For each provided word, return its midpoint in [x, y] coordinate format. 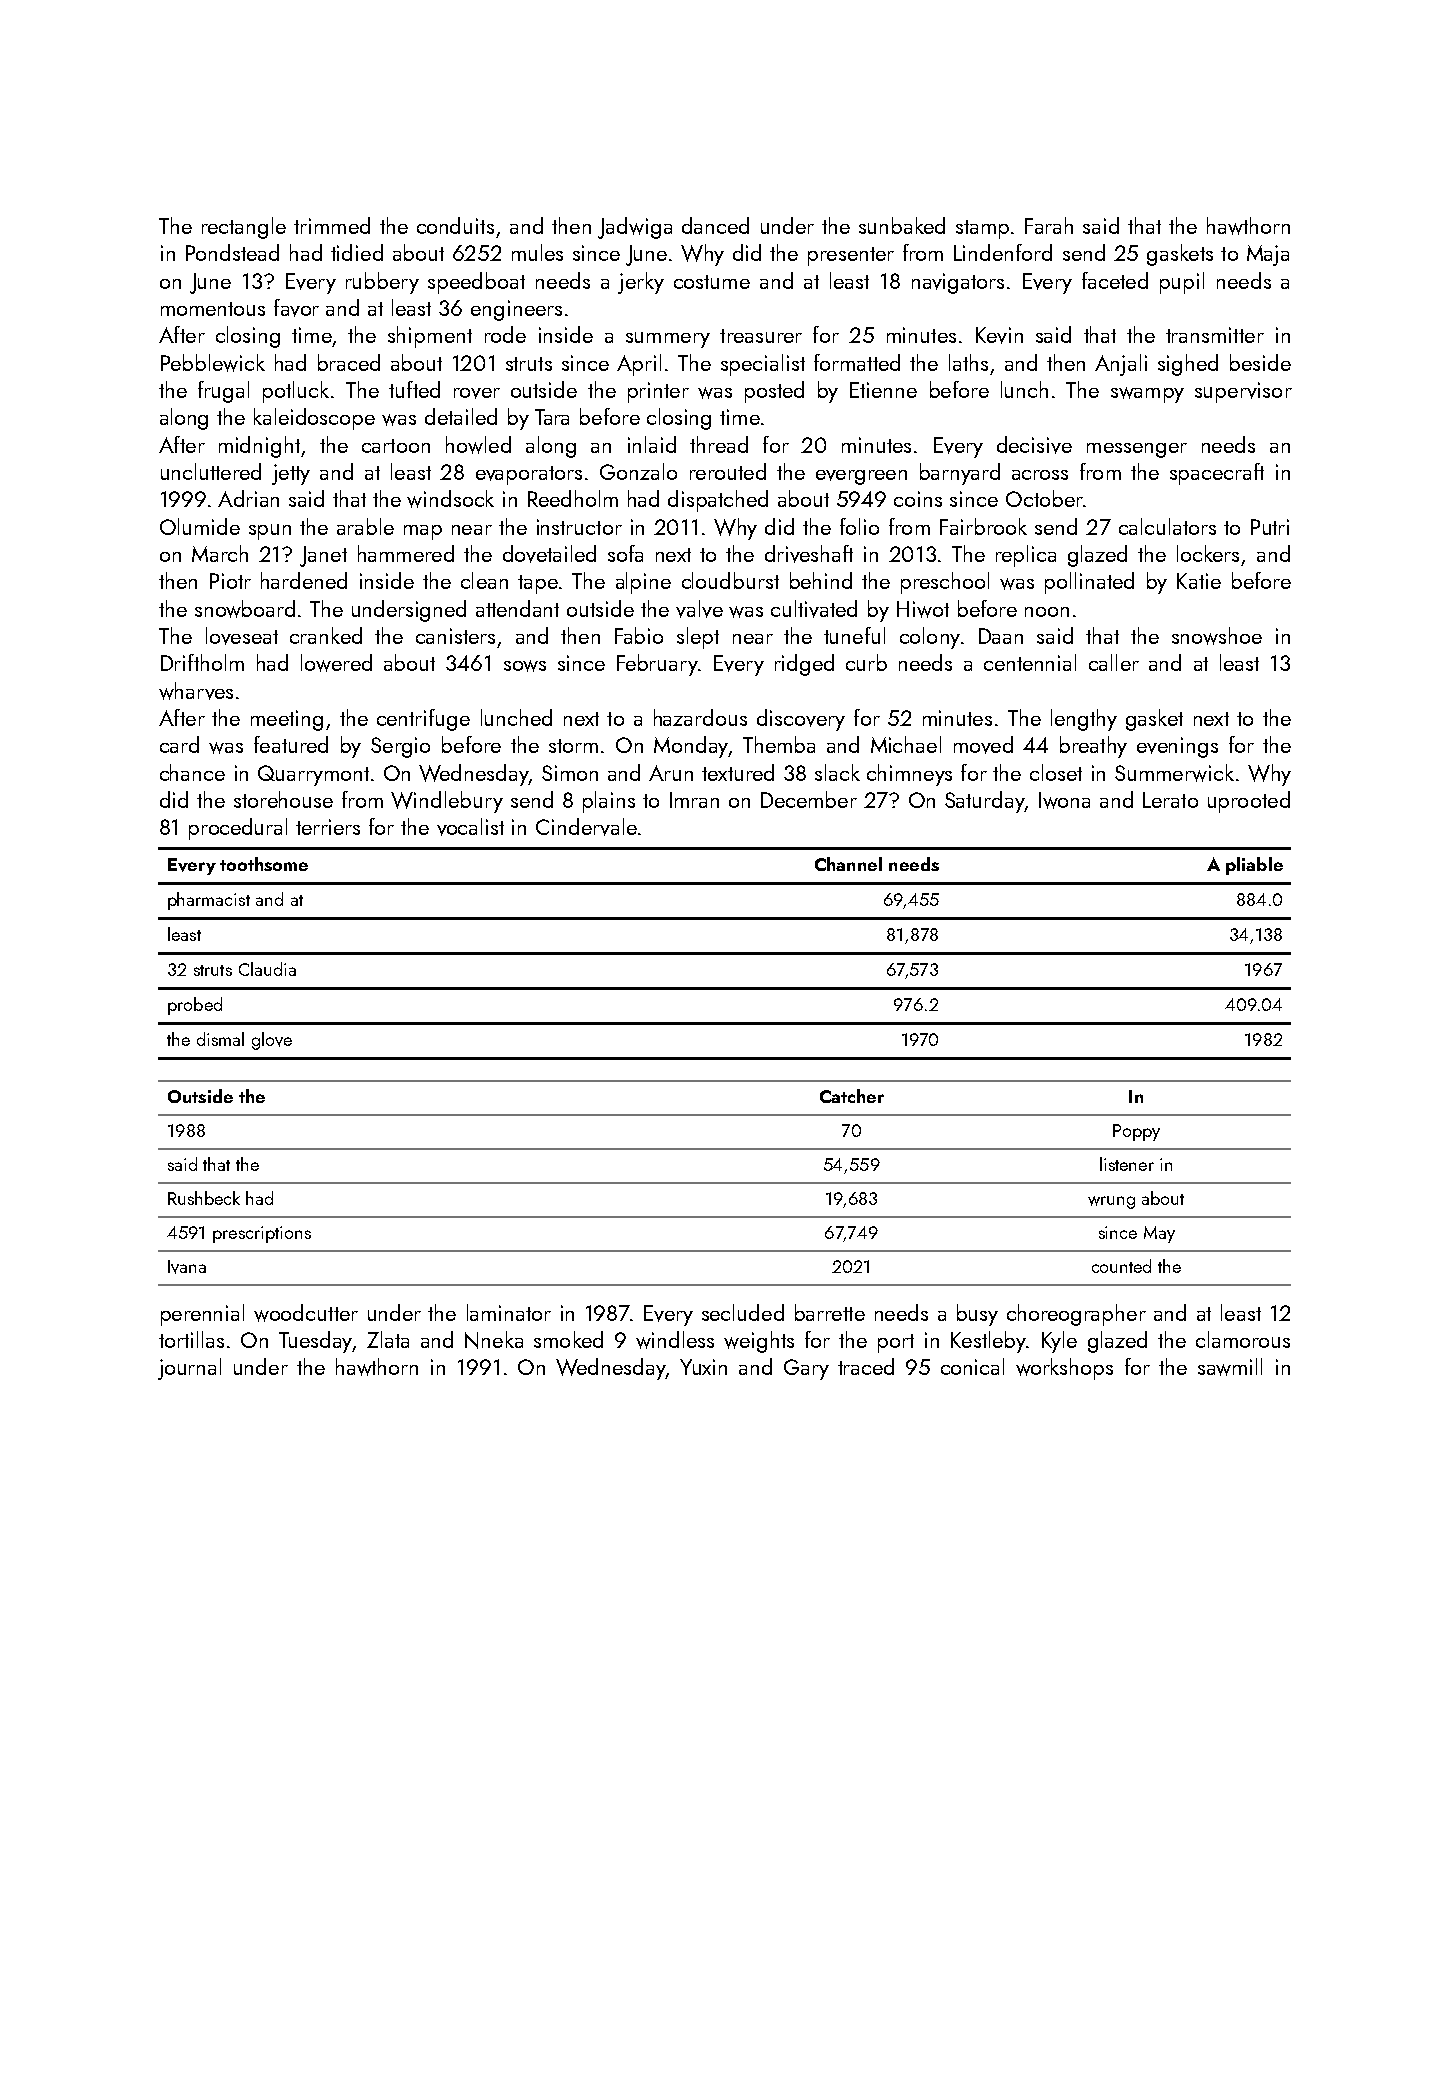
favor [296, 308]
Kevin [999, 335]
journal [189, 1369]
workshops [1064, 1369]
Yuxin [703, 1367]
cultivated [814, 609]
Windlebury [447, 802]
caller [1114, 662]
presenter [851, 256]
